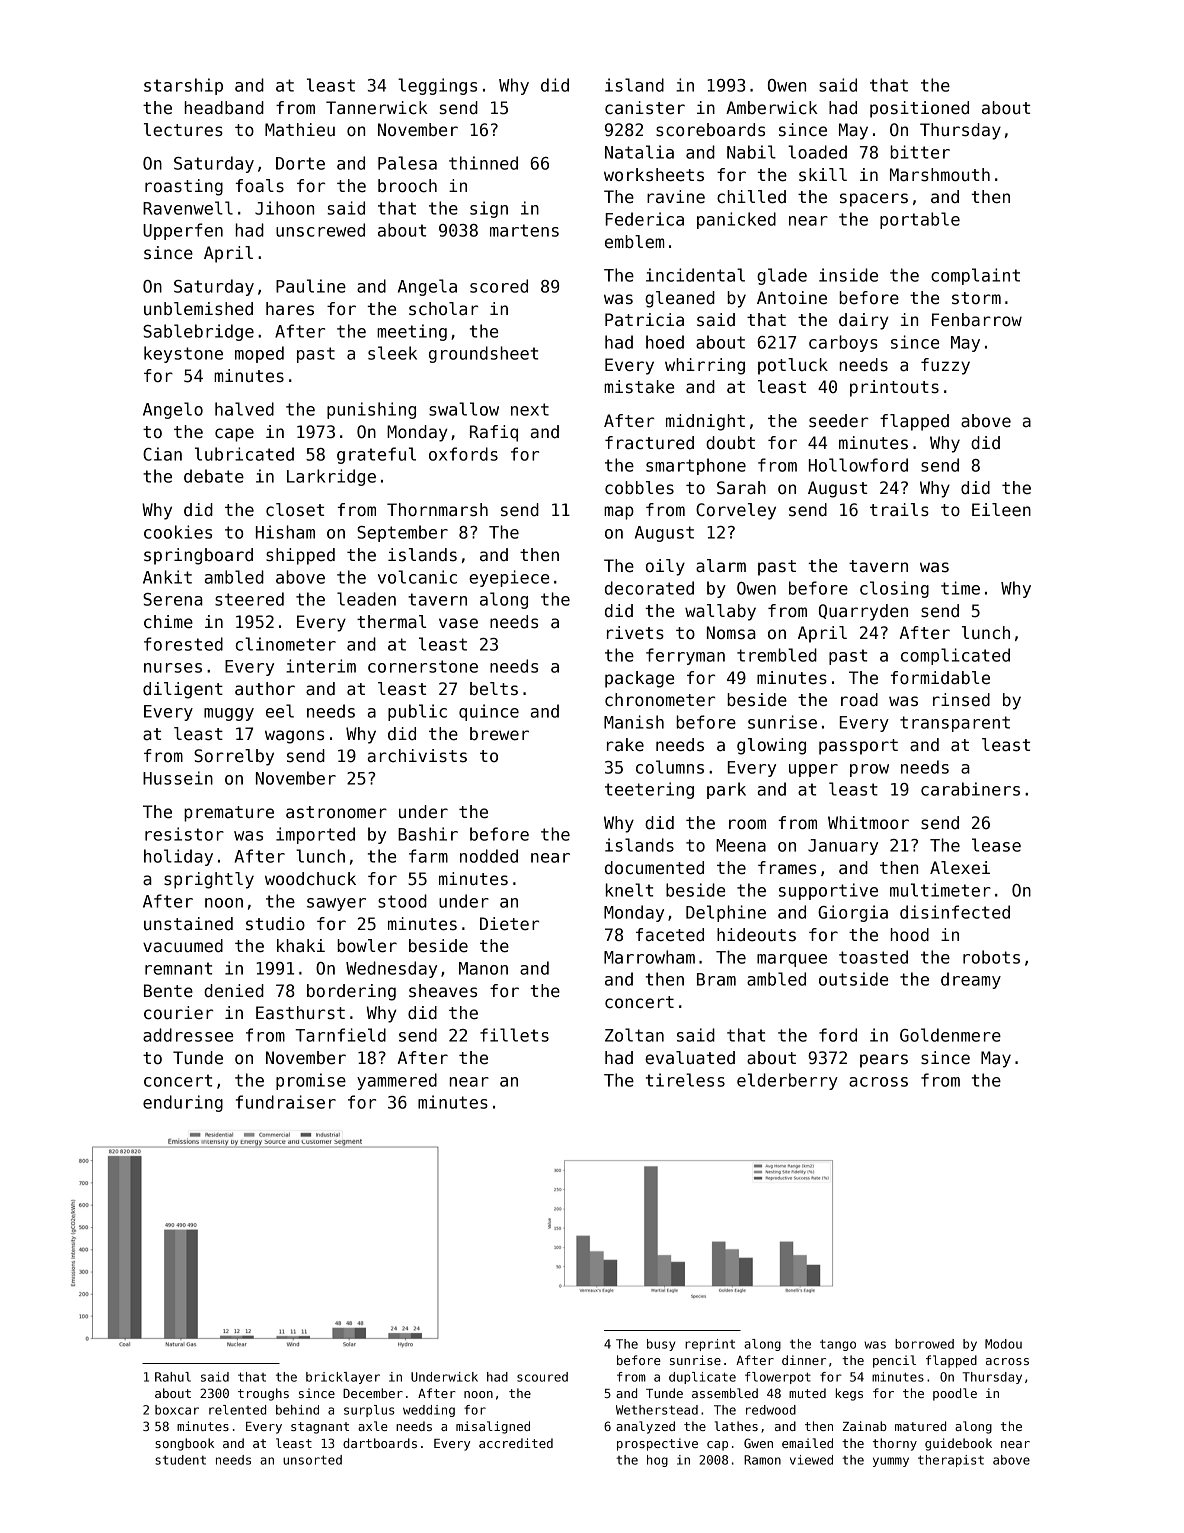  What do you see at coordinates (494, 689) in the document?
I see `belts` at bounding box center [494, 689].
